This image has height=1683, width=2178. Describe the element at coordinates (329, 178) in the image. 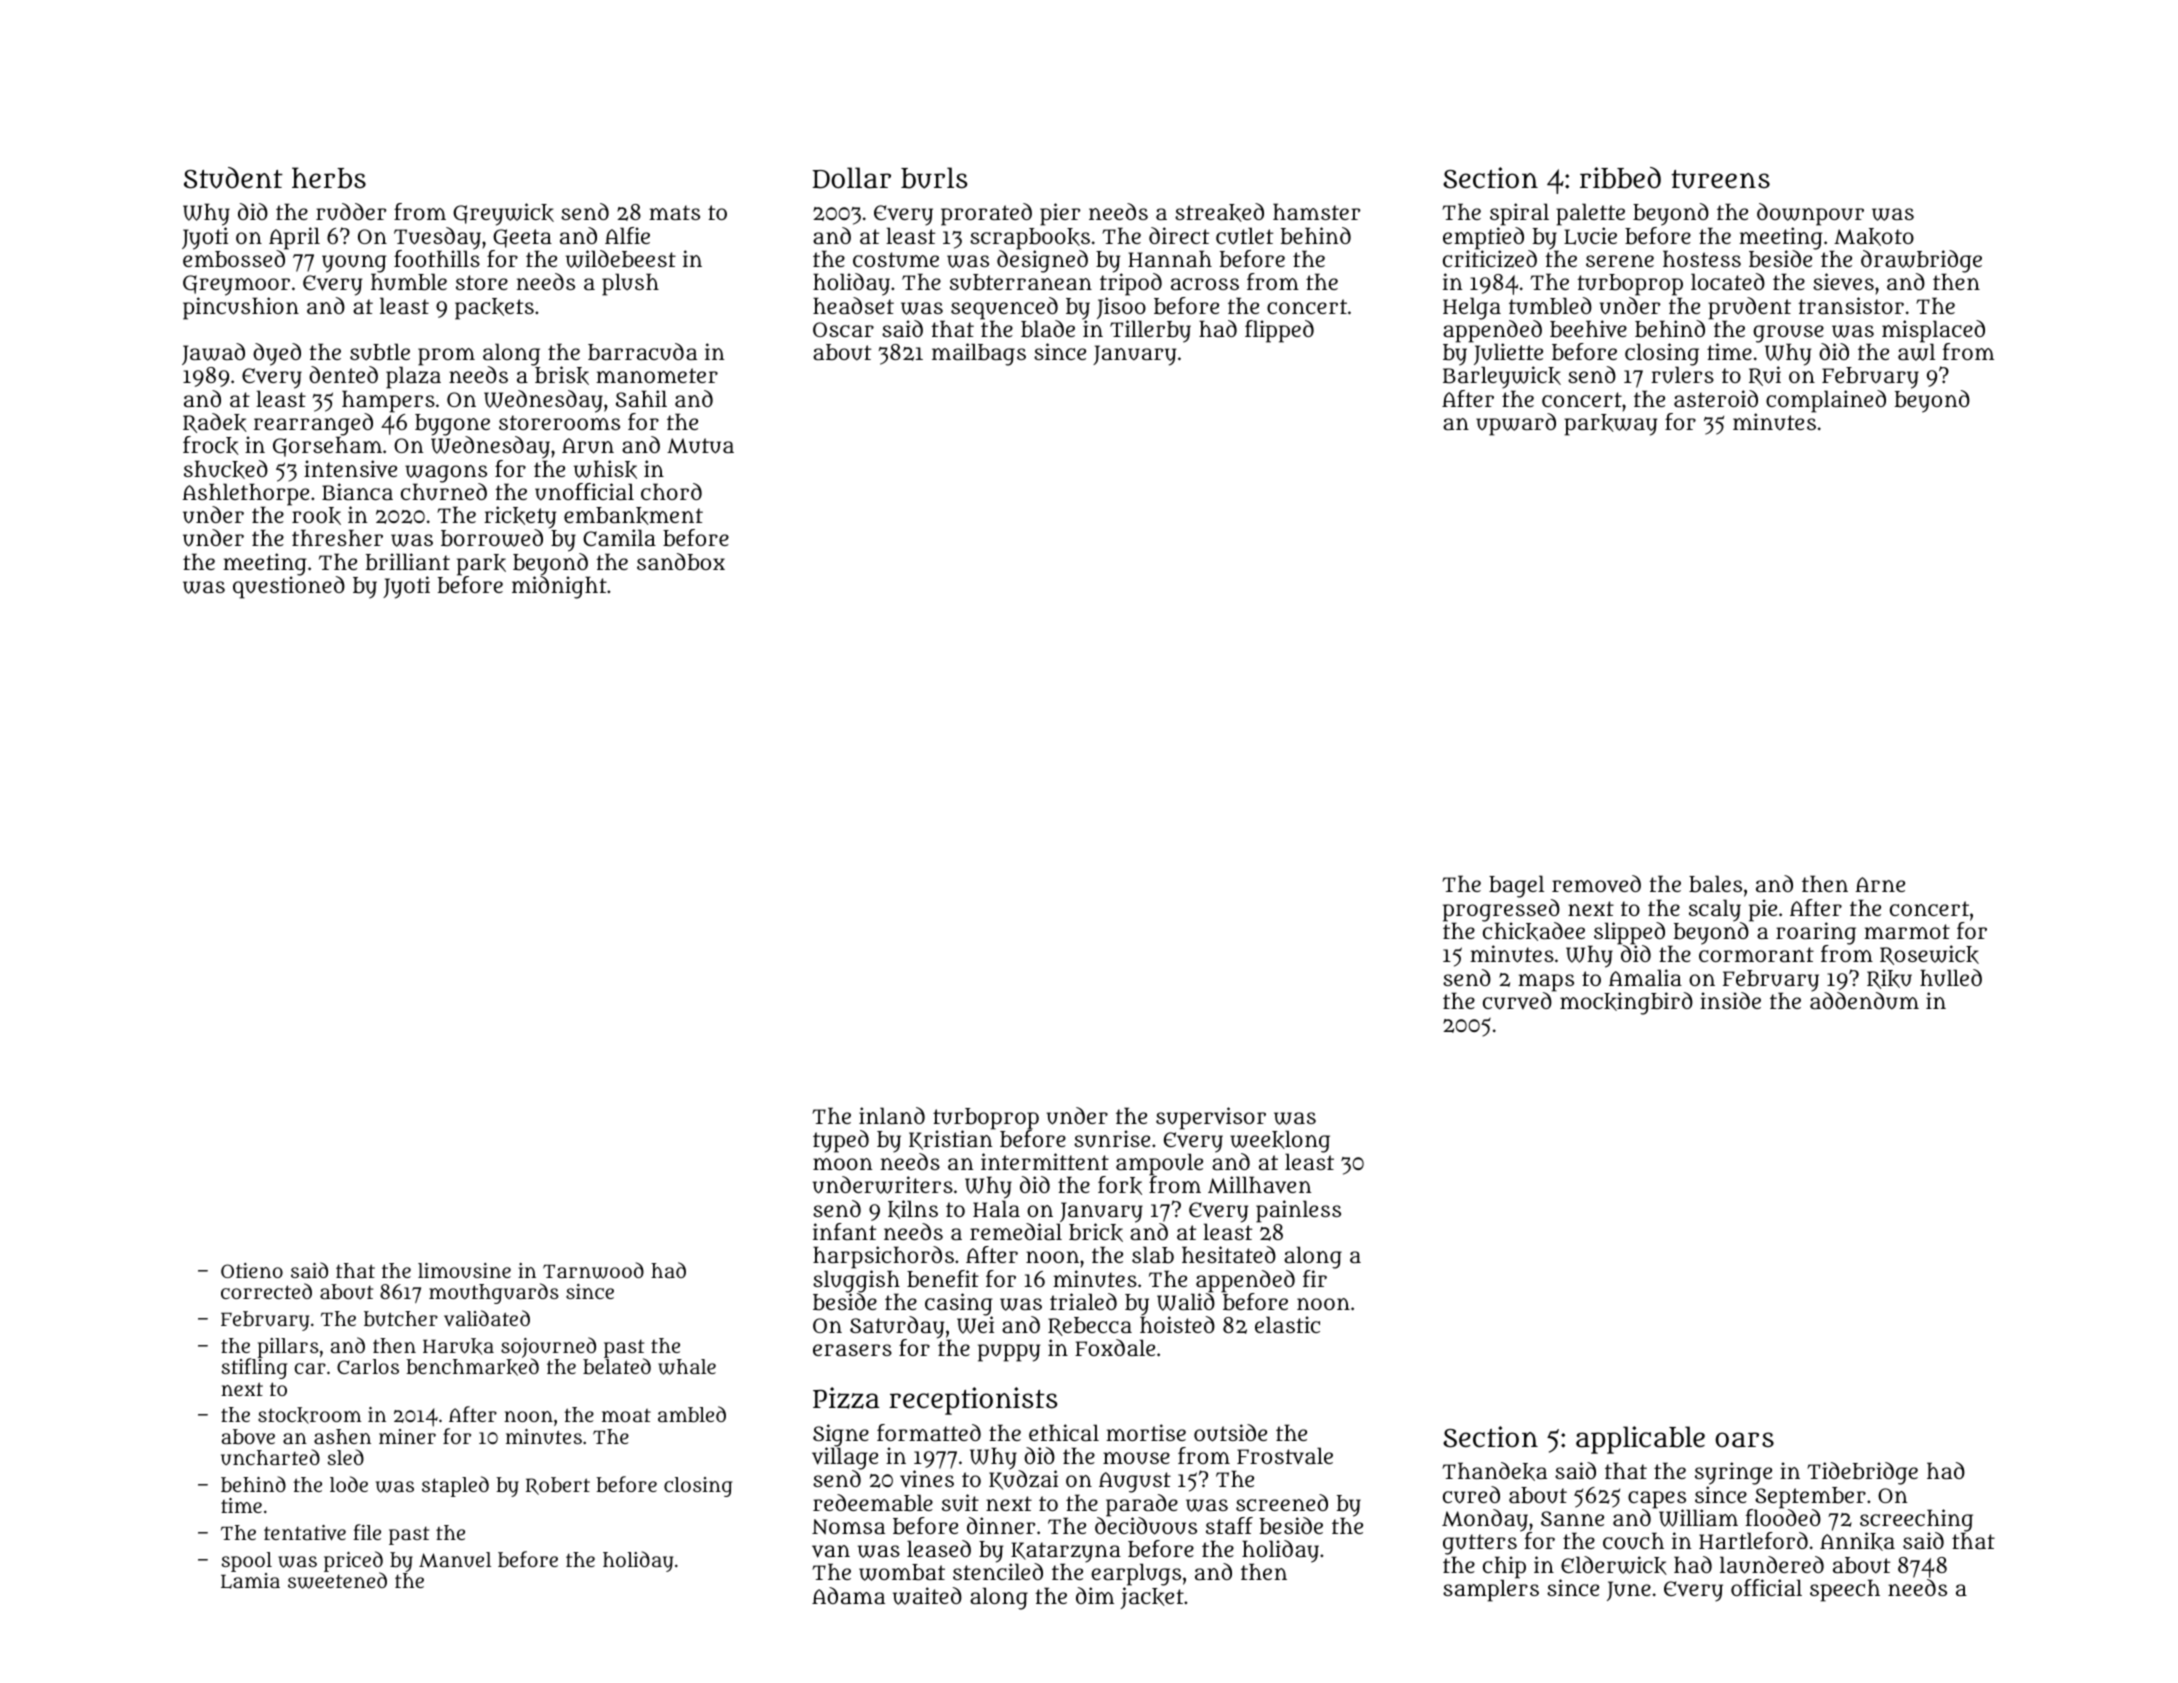

I see `herbs` at that location.
